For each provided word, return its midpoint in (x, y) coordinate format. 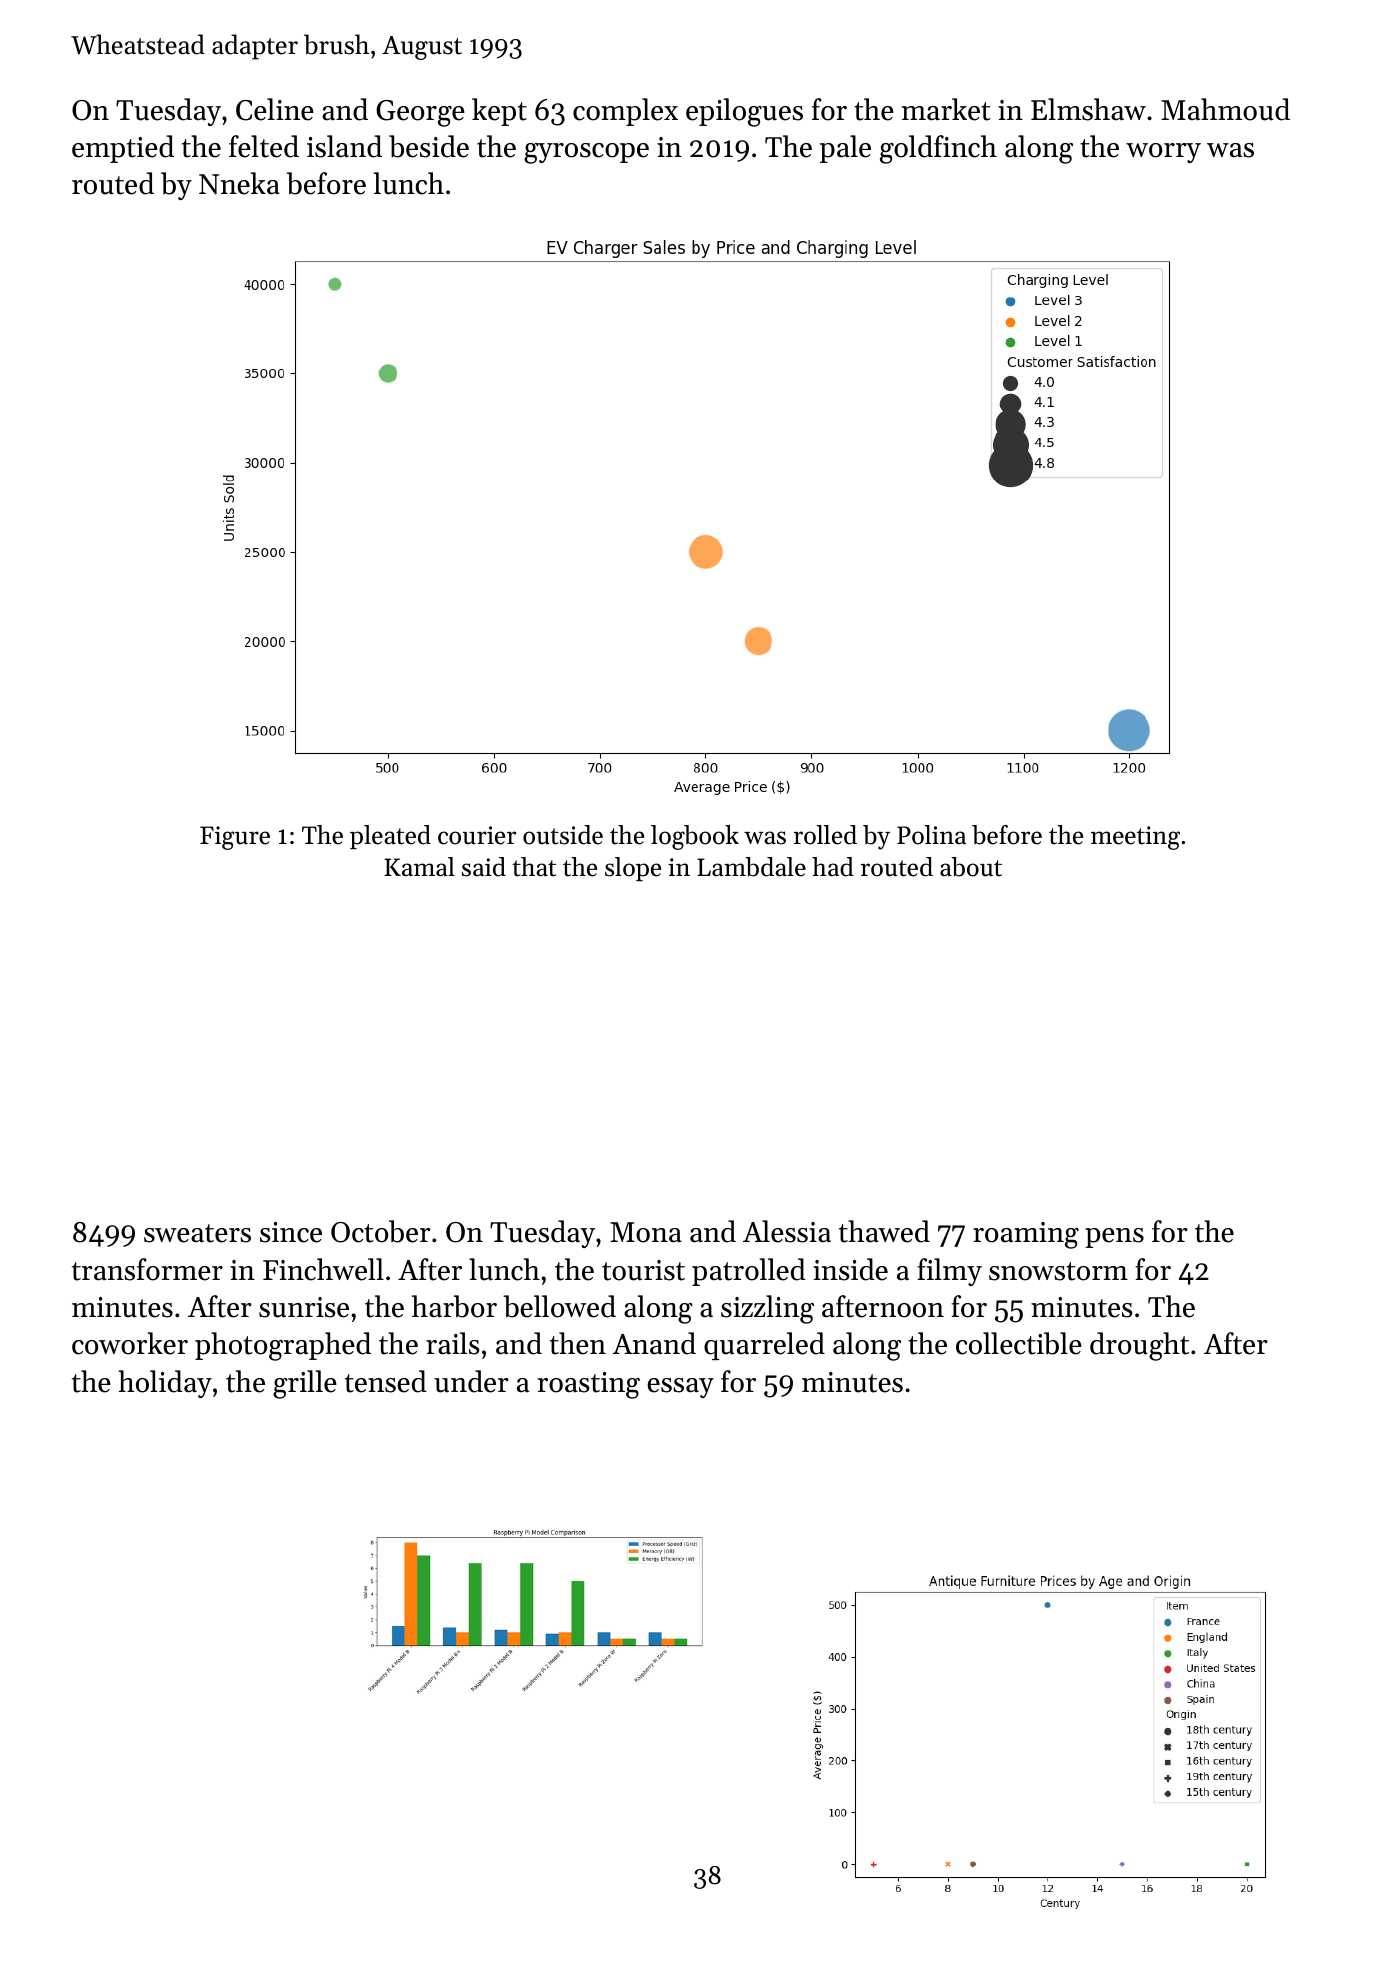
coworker (130, 1343)
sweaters (197, 1233)
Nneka (239, 183)
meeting (1135, 838)
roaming (1026, 1235)
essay (680, 1388)
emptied (123, 149)
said (484, 867)
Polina (931, 835)
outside (563, 835)
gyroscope (586, 153)
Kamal (419, 866)
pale (845, 149)
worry (1163, 153)
